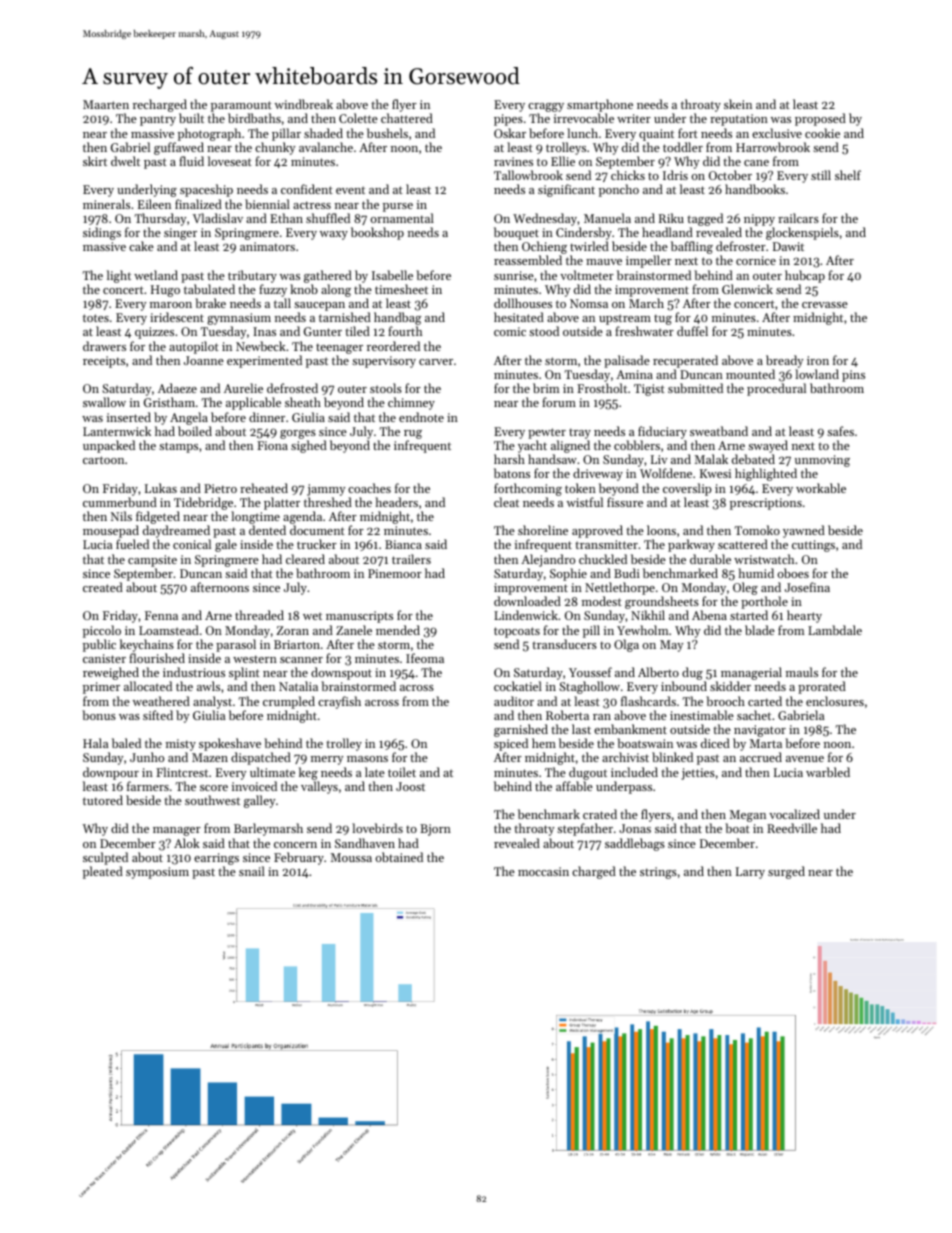 The height and width of the page is (1233, 952). What do you see at coordinates (157, 873) in the page?
I see `symposium` at bounding box center [157, 873].
